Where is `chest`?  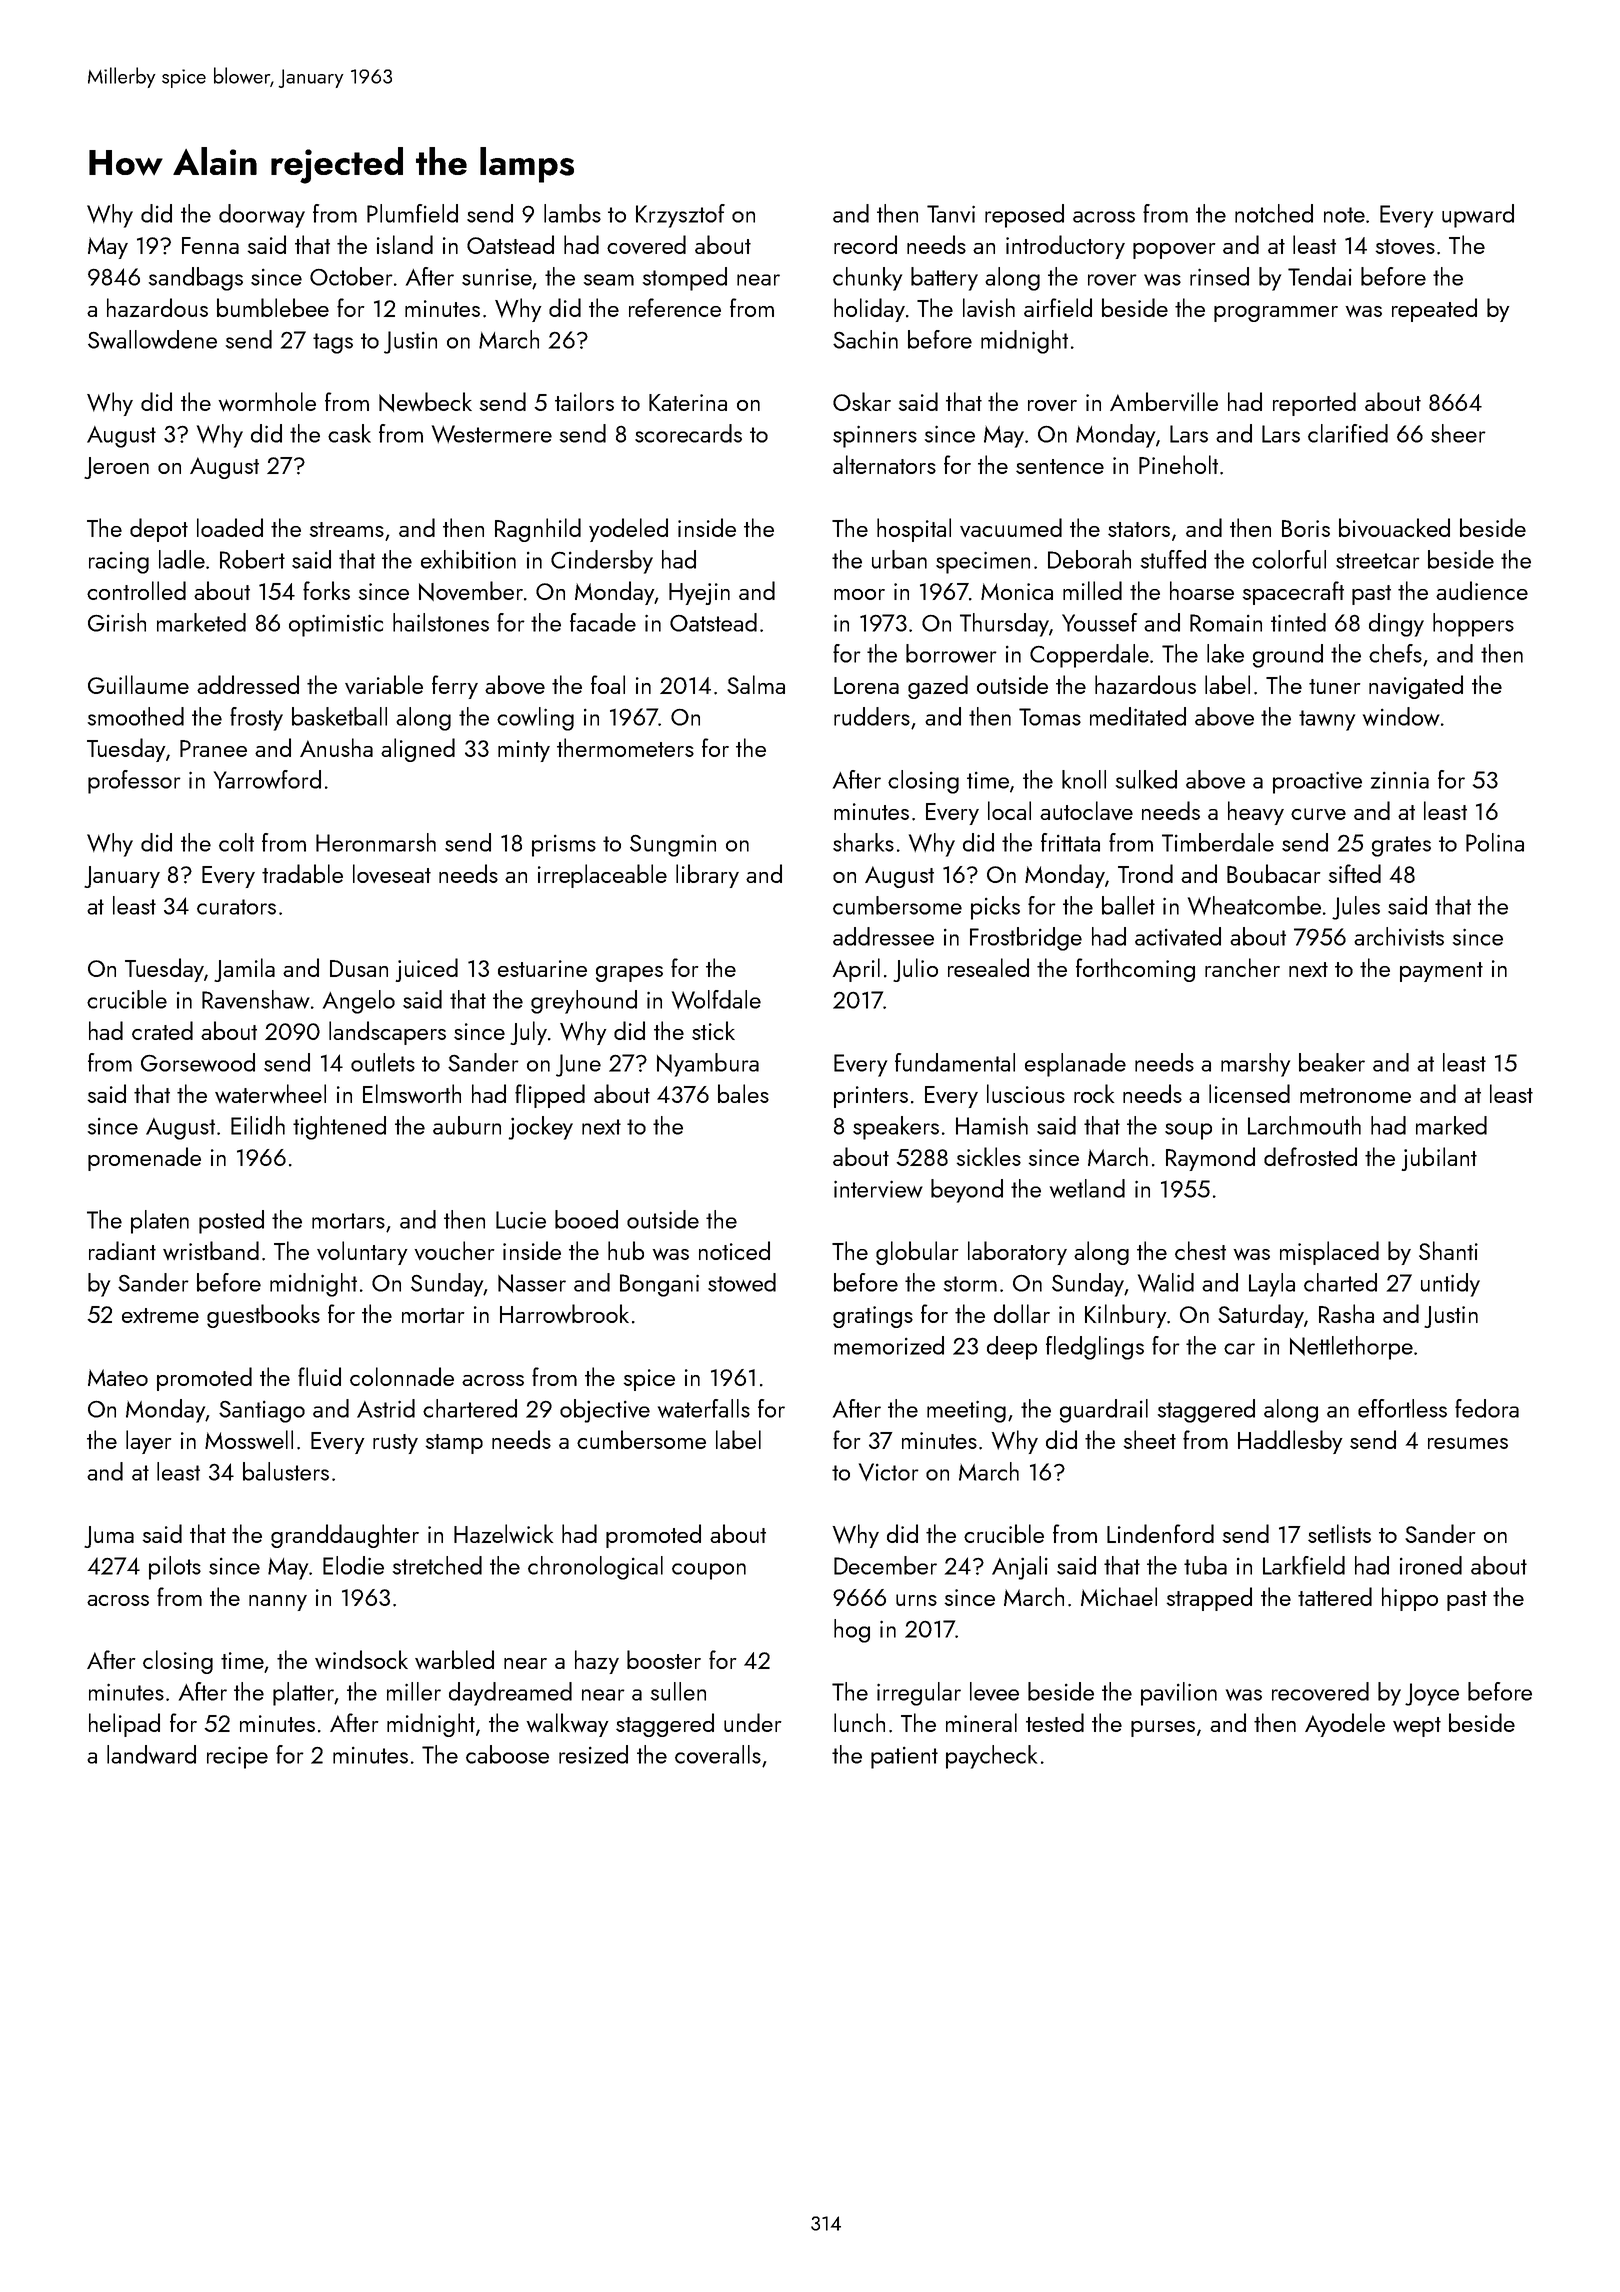
chest is located at coordinates (1200, 1250).
